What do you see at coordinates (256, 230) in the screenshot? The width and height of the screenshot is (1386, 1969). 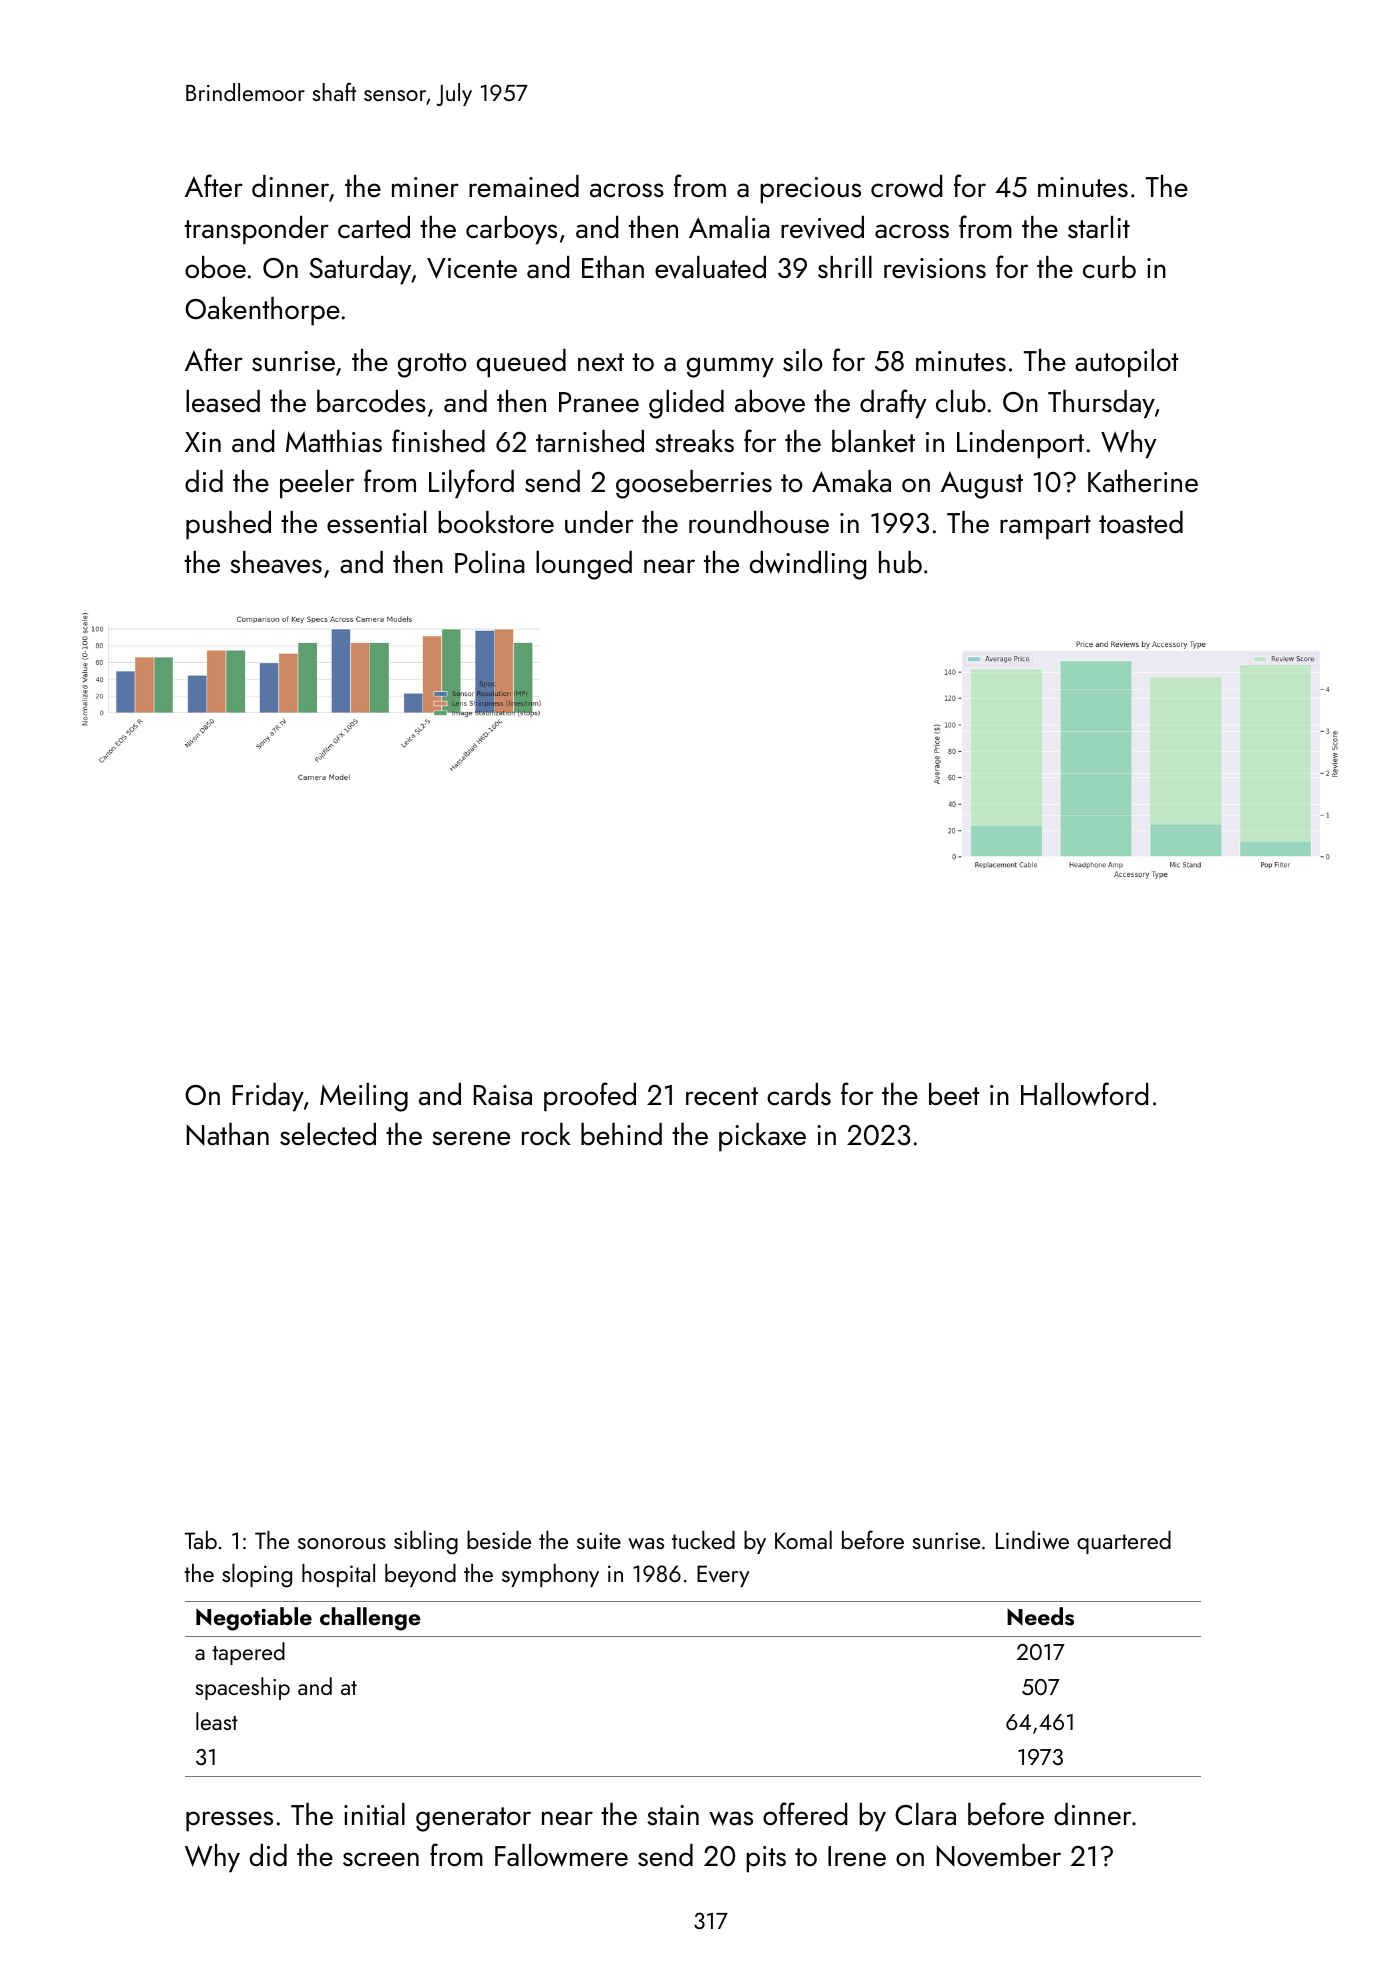 I see `transponder` at bounding box center [256, 230].
